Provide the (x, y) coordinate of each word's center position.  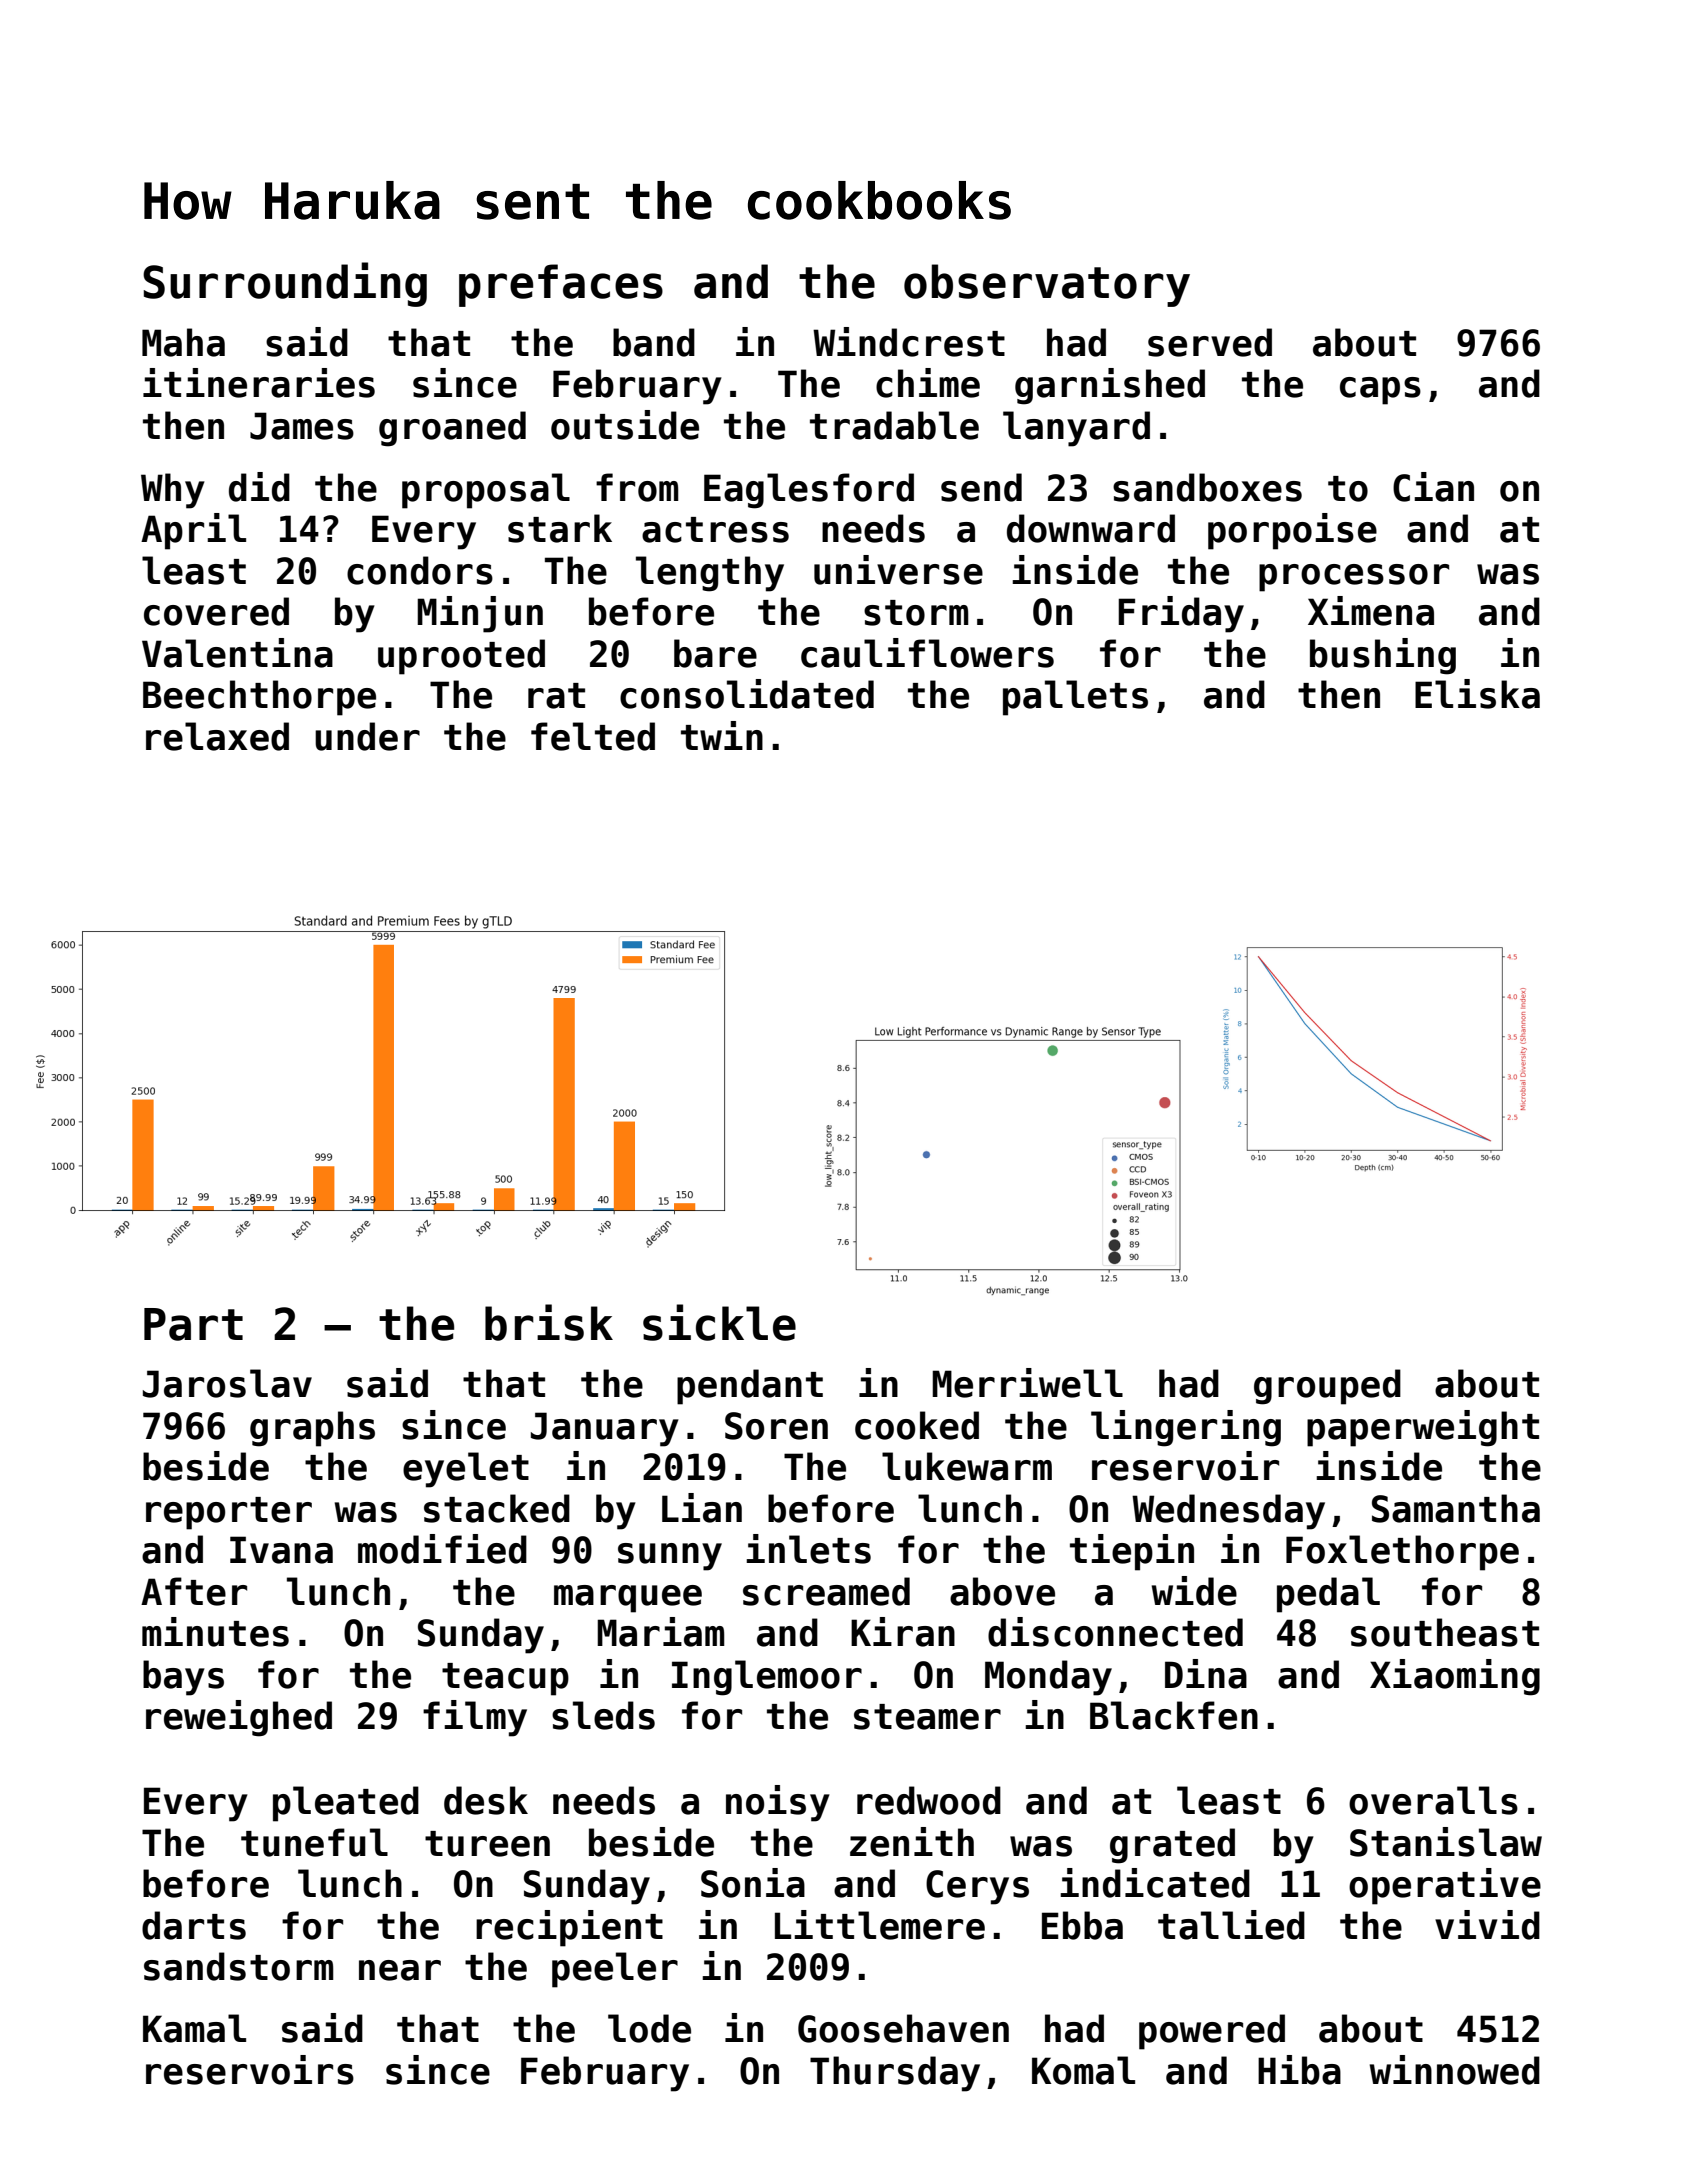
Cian (1433, 487)
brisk (549, 1322)
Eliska (1477, 694)
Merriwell (1027, 1383)
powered (1212, 2032)
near (400, 1970)
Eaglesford (809, 491)
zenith (912, 1842)
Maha (183, 342)
